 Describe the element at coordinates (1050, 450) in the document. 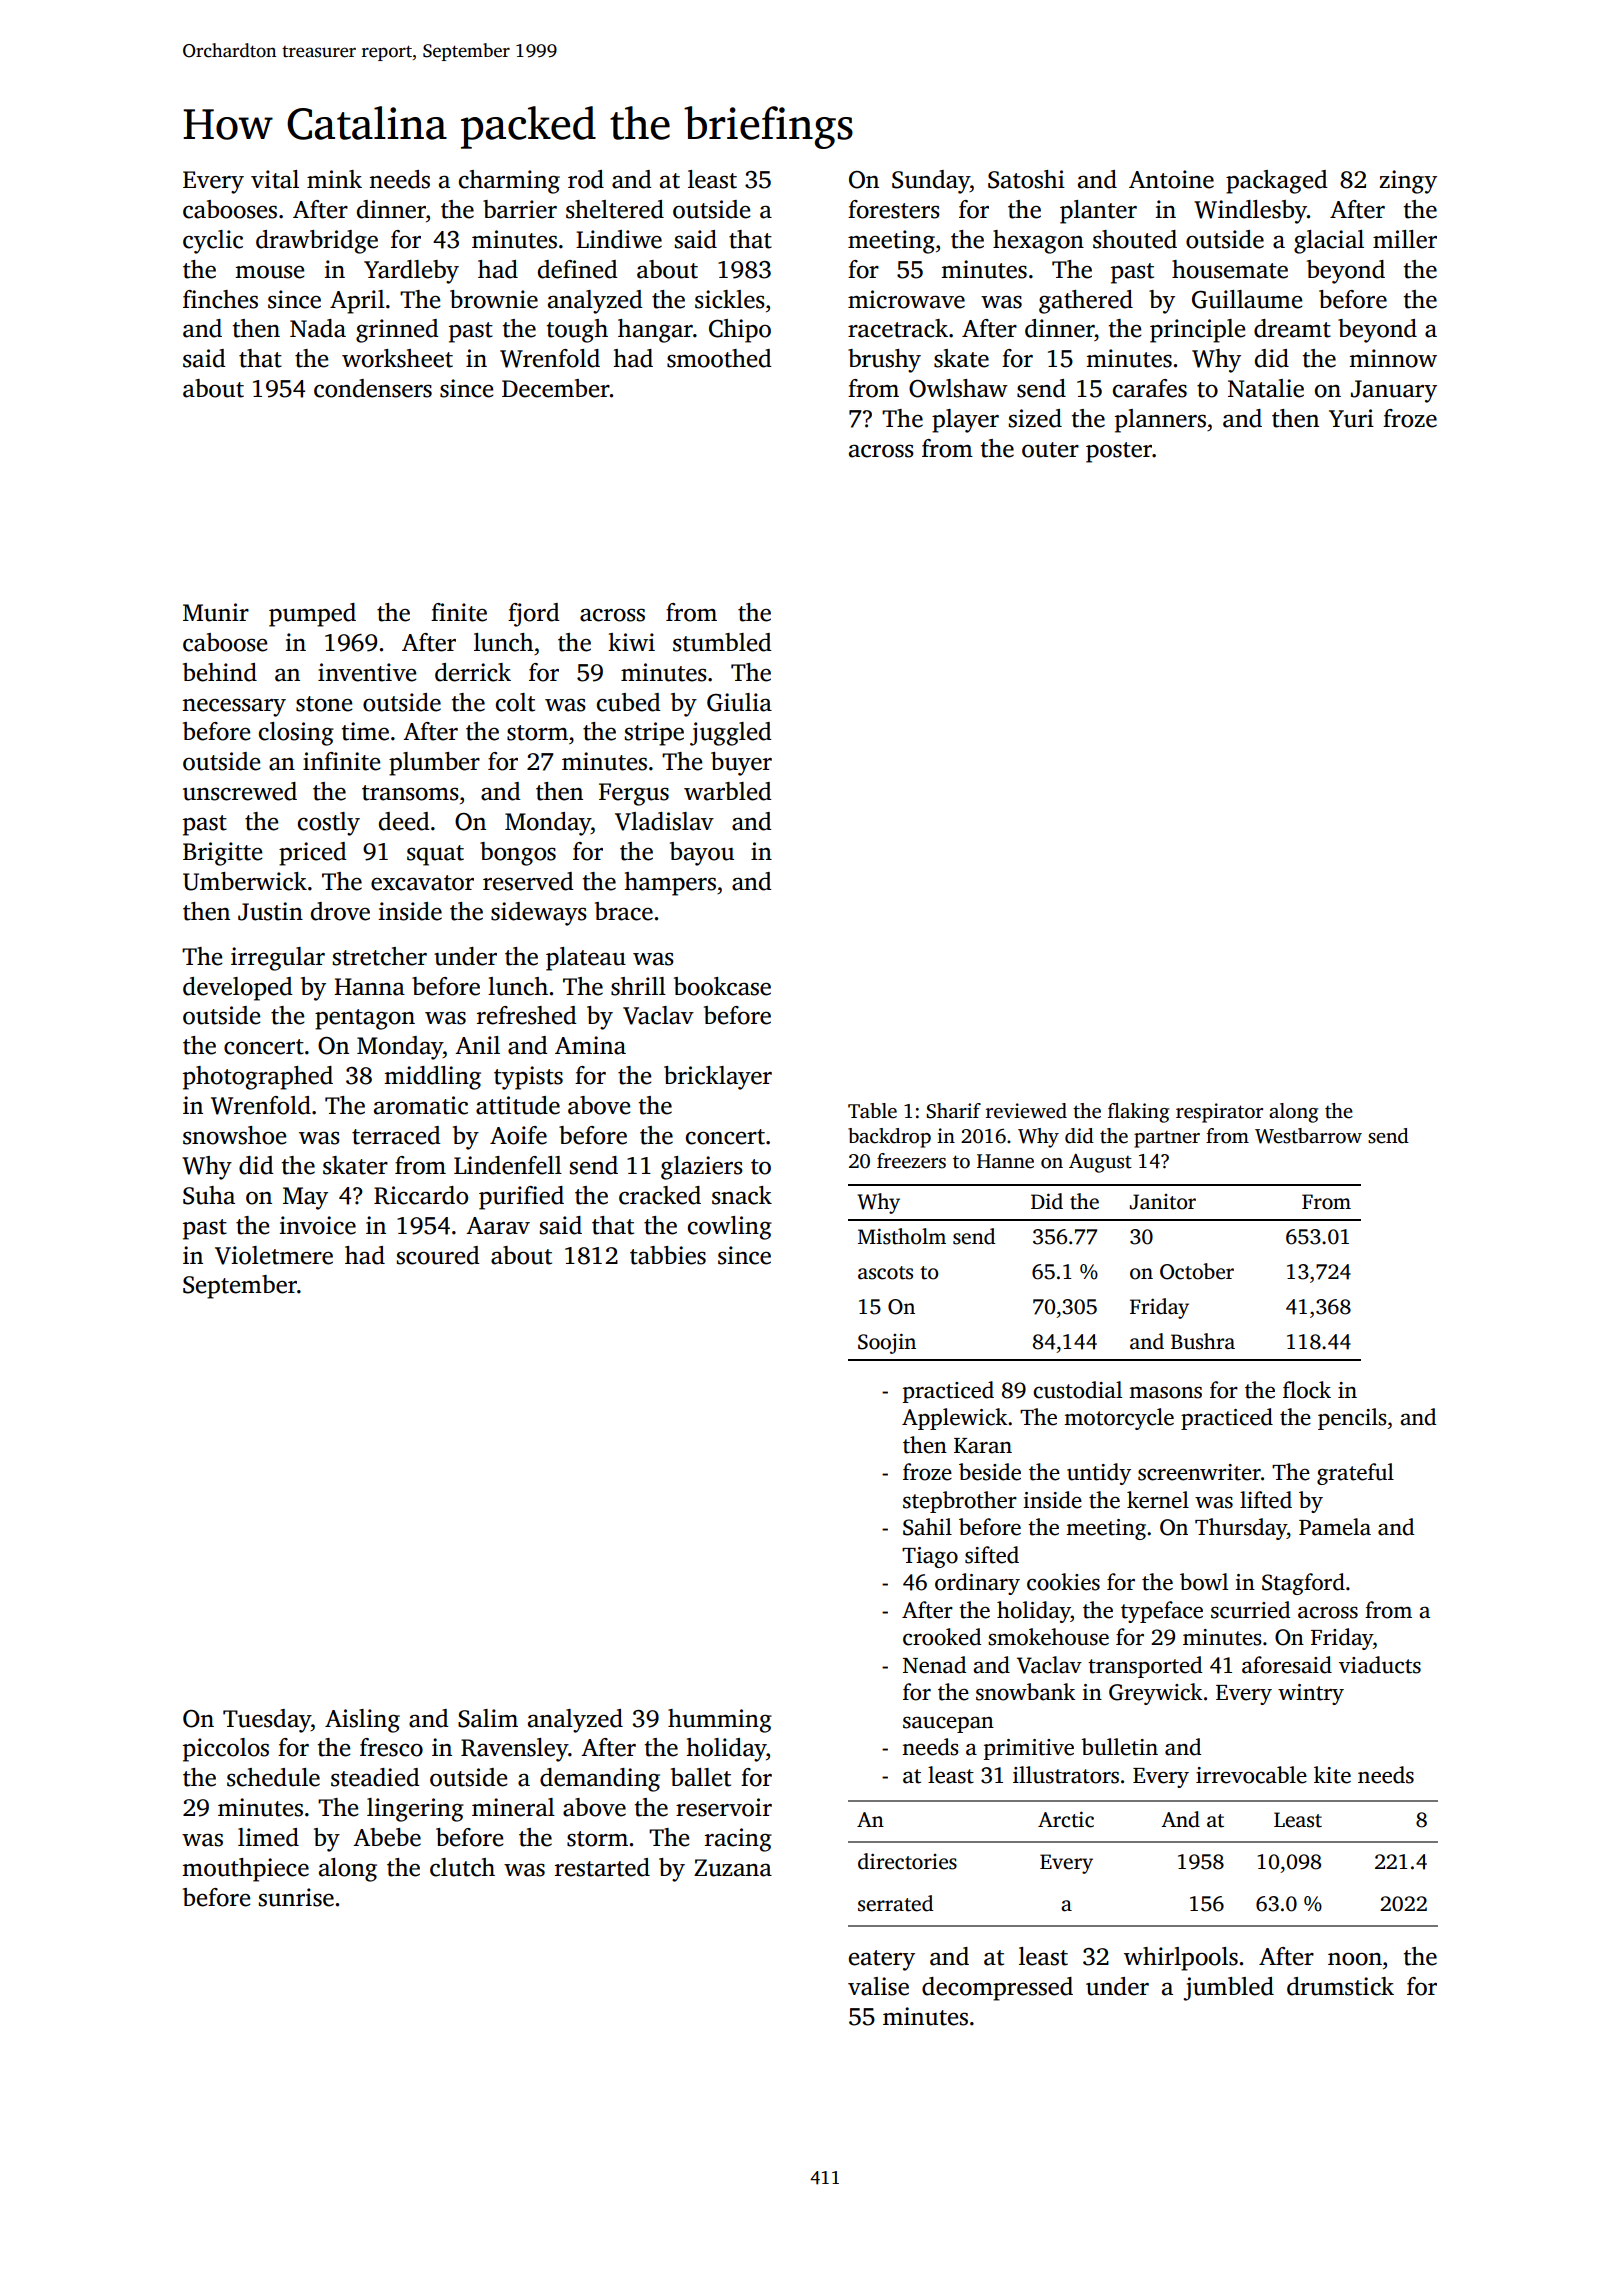

I see `outer` at that location.
